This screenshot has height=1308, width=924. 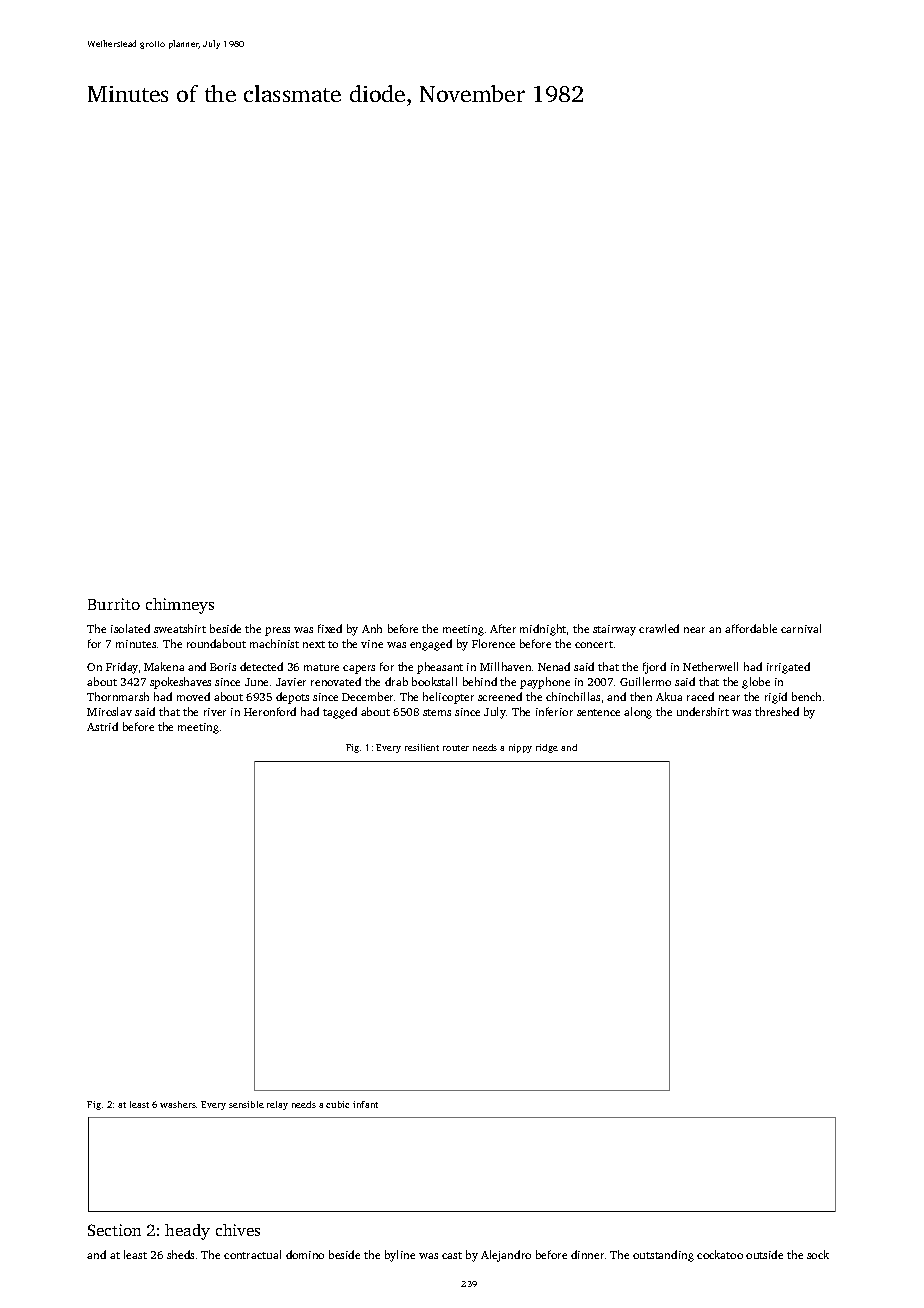 I want to click on crawled, so click(x=659, y=628).
